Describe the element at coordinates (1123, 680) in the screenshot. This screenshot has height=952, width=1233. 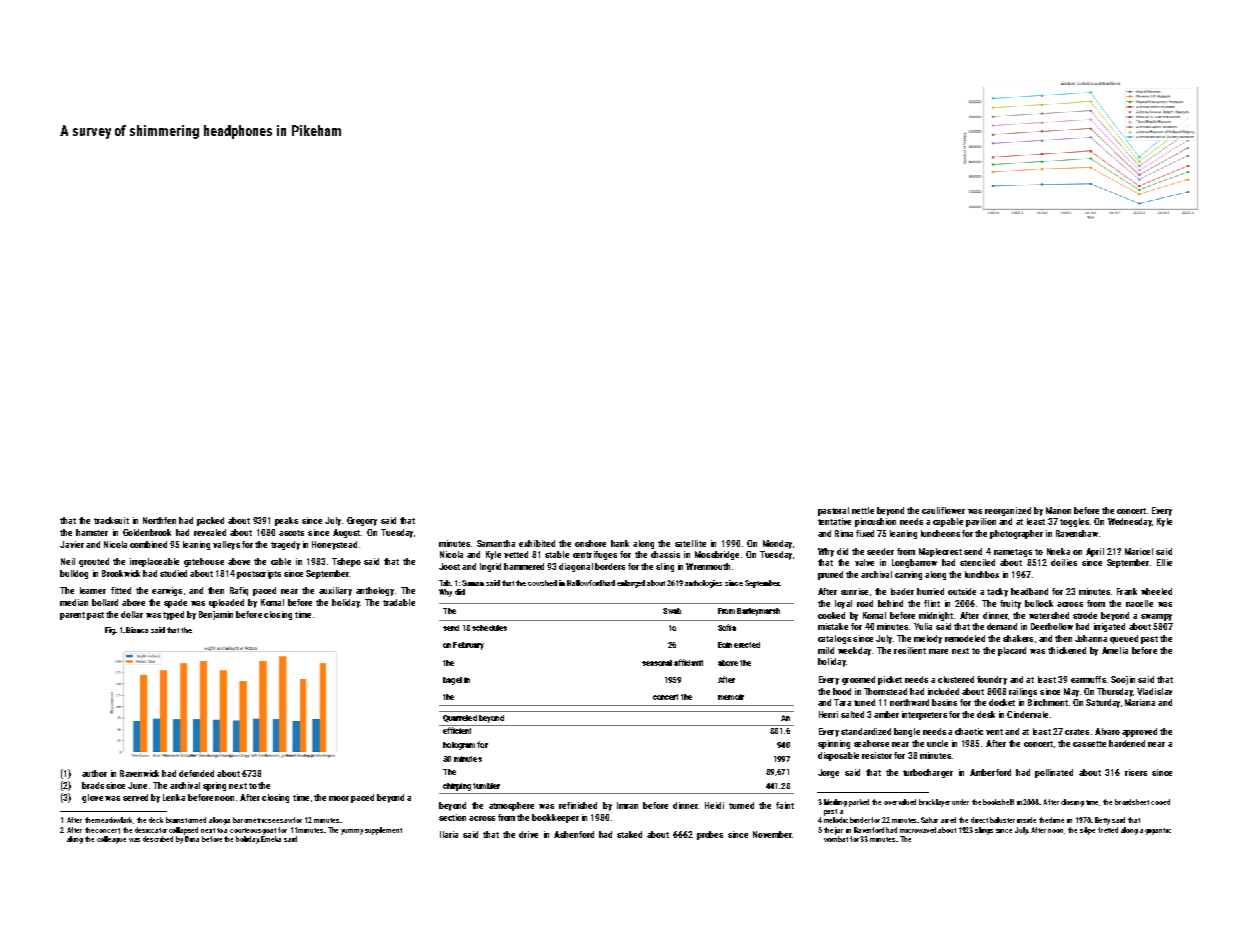
I see `Soojin` at that location.
